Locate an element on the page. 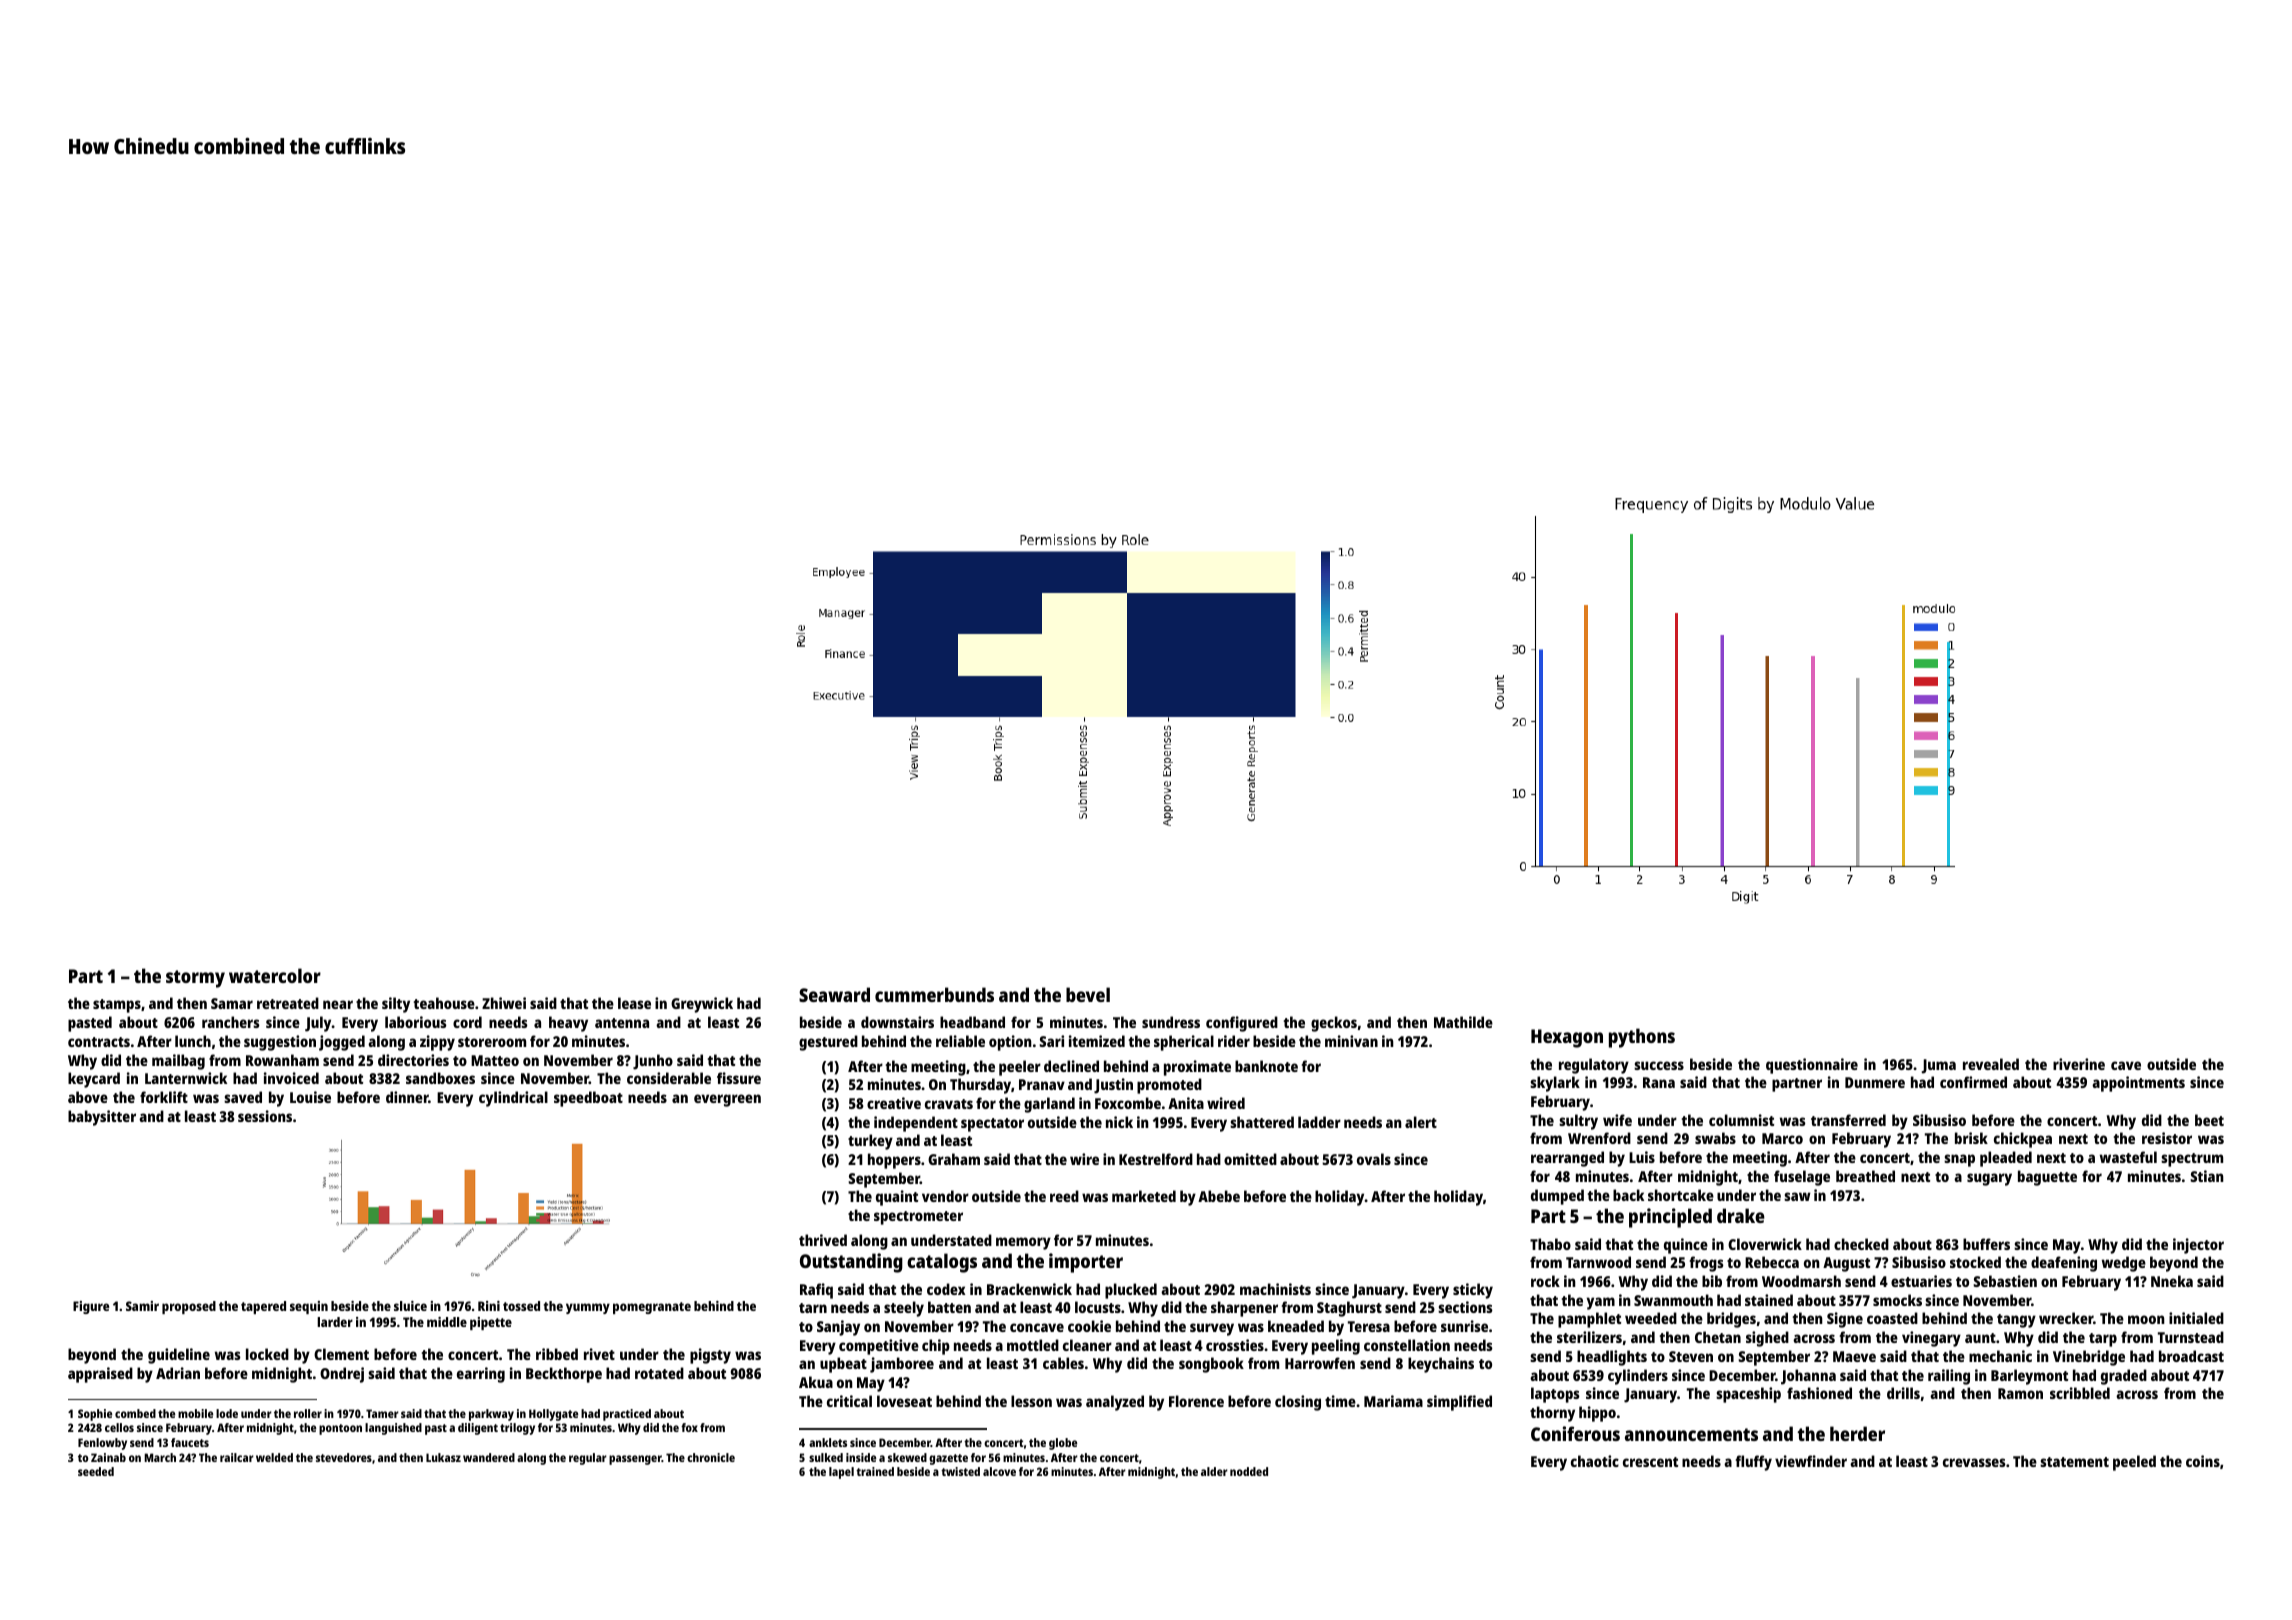  omitted is located at coordinates (1250, 1159).
